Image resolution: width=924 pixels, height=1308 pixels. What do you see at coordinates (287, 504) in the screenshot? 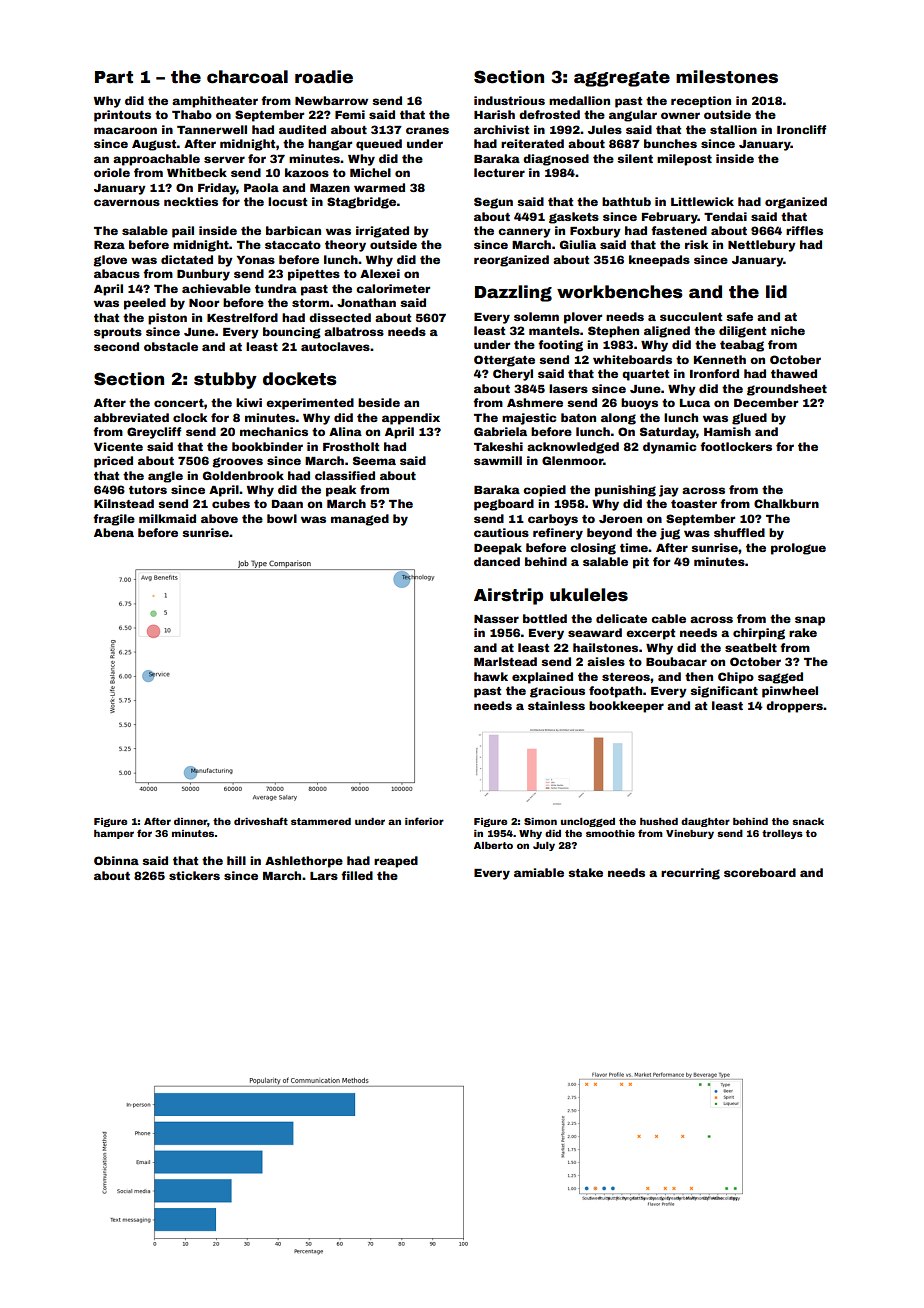
I see `Daan` at bounding box center [287, 504].
